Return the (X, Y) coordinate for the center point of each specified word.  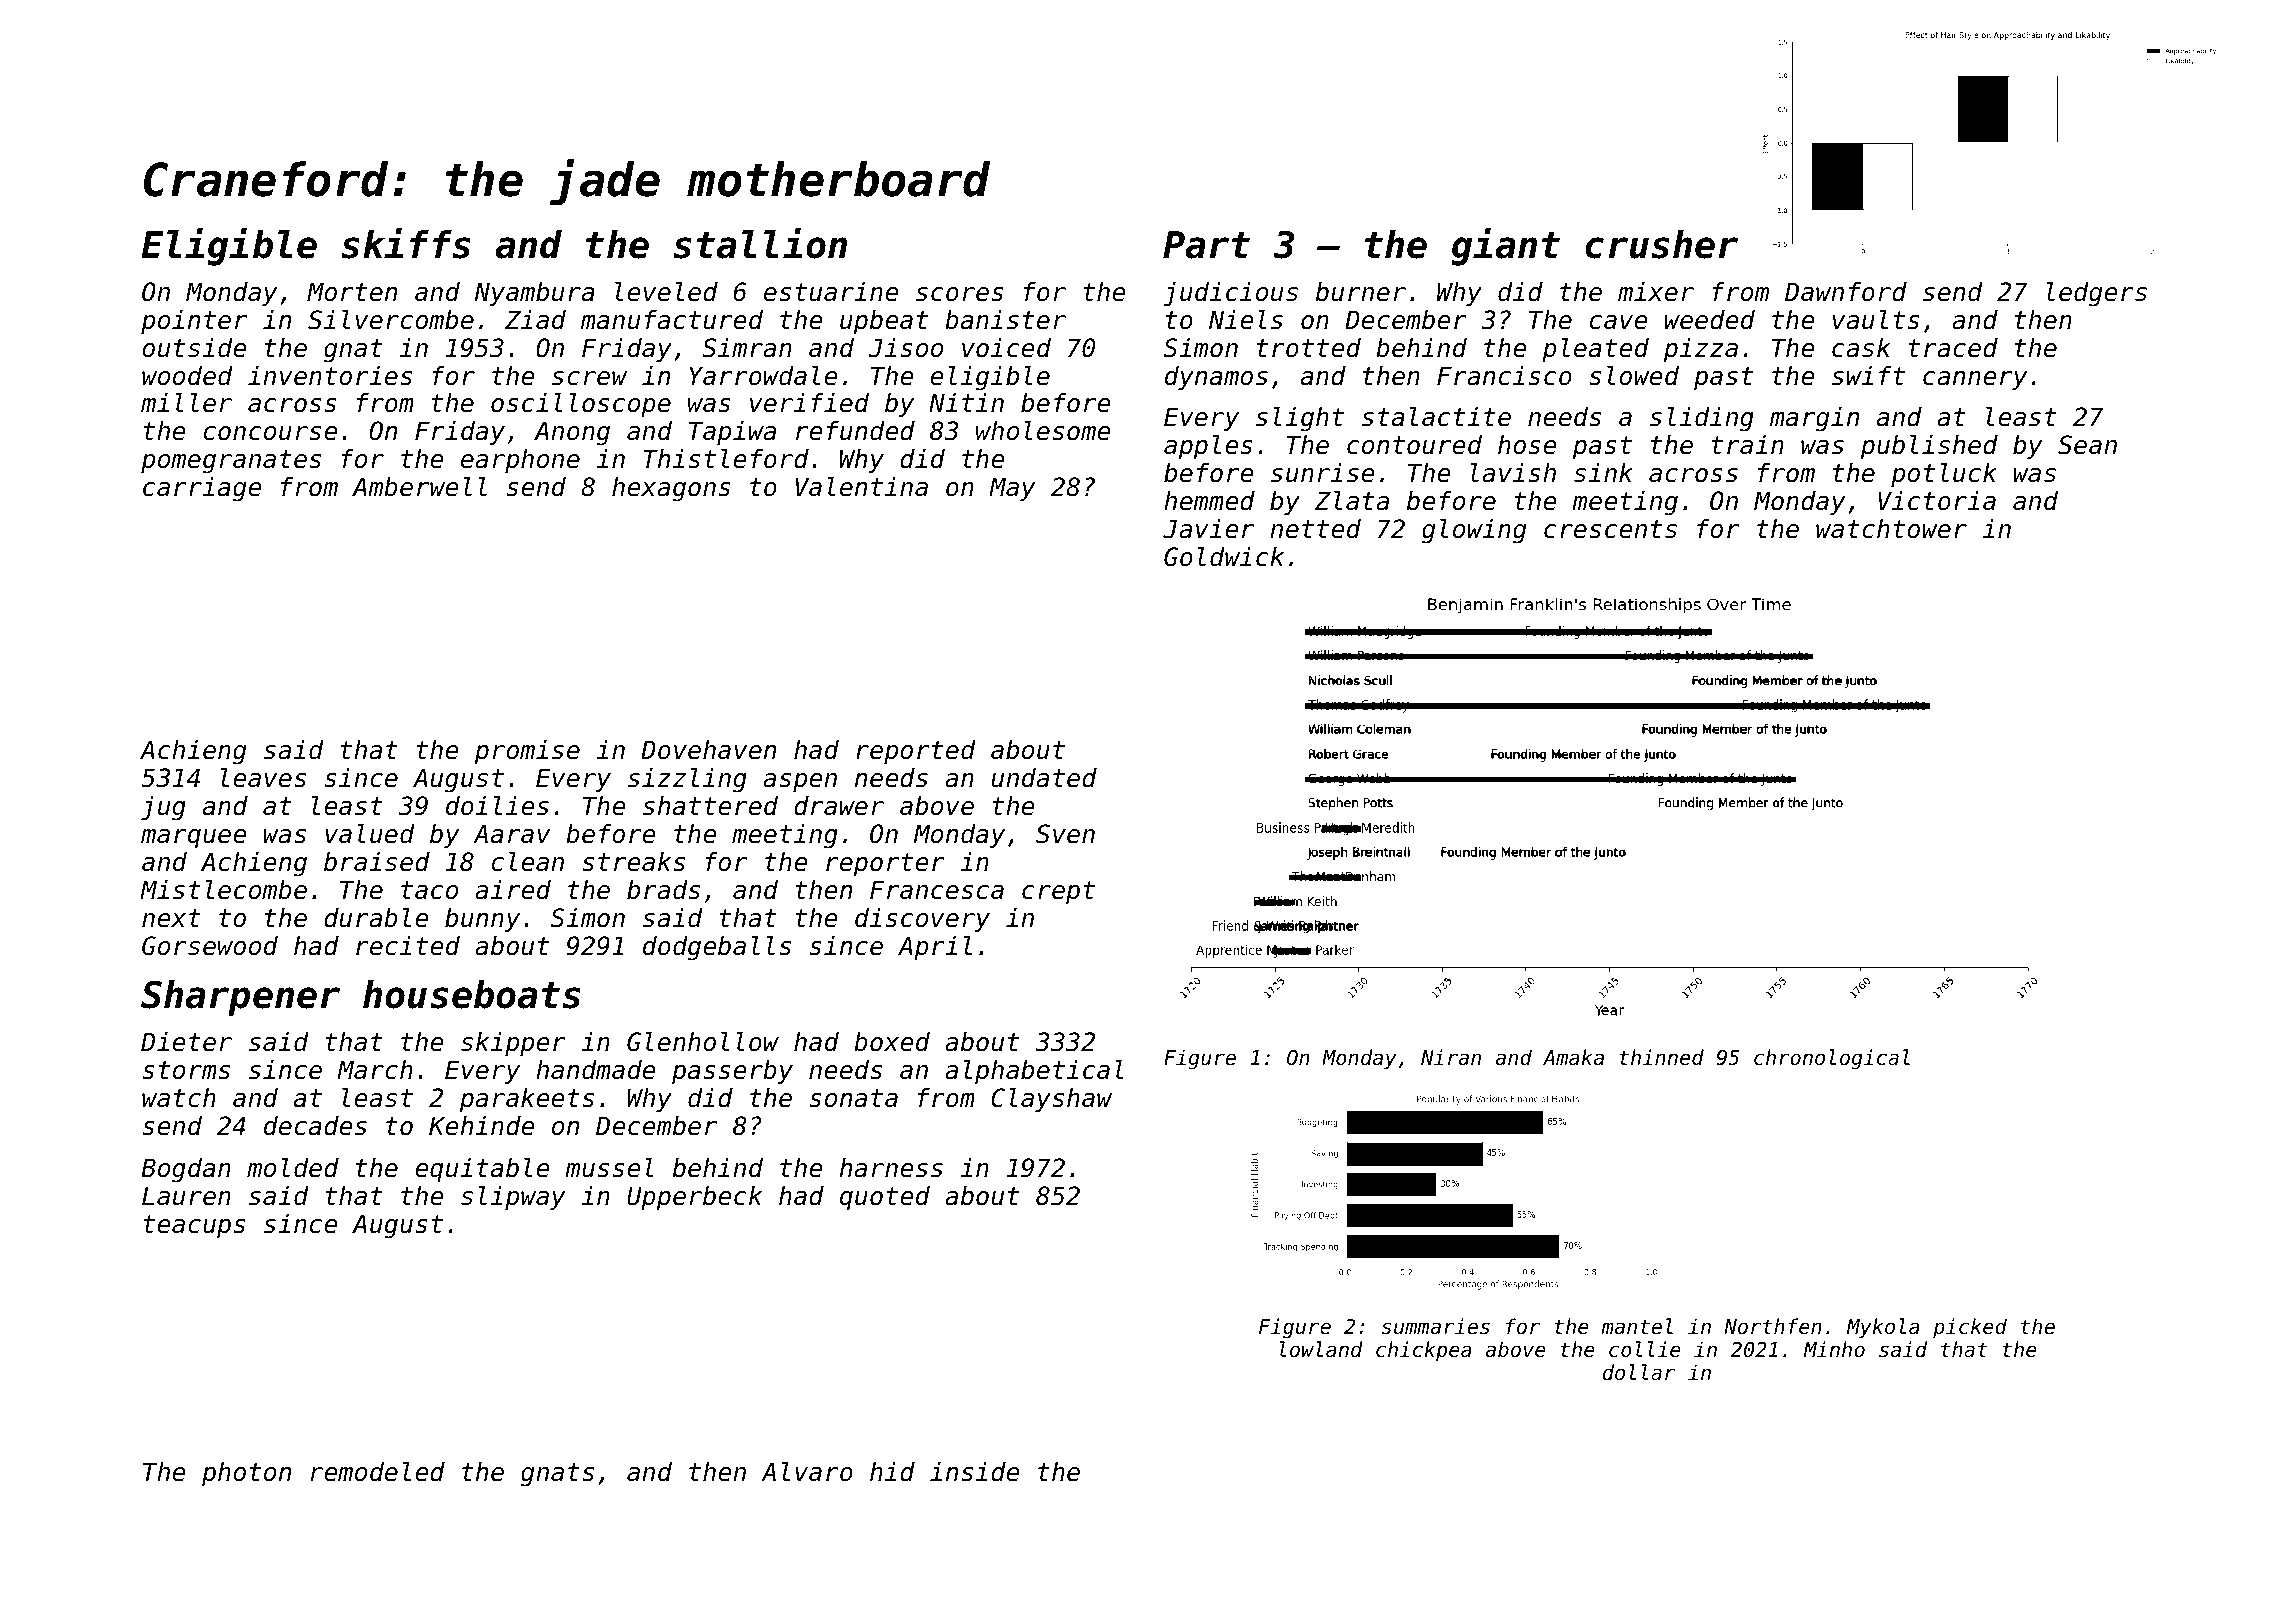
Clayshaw (1051, 1099)
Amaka (1573, 1057)
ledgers (2097, 294)
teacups (194, 1226)
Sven (1065, 834)
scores (960, 294)
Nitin (966, 402)
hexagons (671, 489)
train (1747, 445)
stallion (760, 243)
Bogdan (186, 1170)
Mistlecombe (223, 889)
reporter (885, 864)
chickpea (1424, 1351)
